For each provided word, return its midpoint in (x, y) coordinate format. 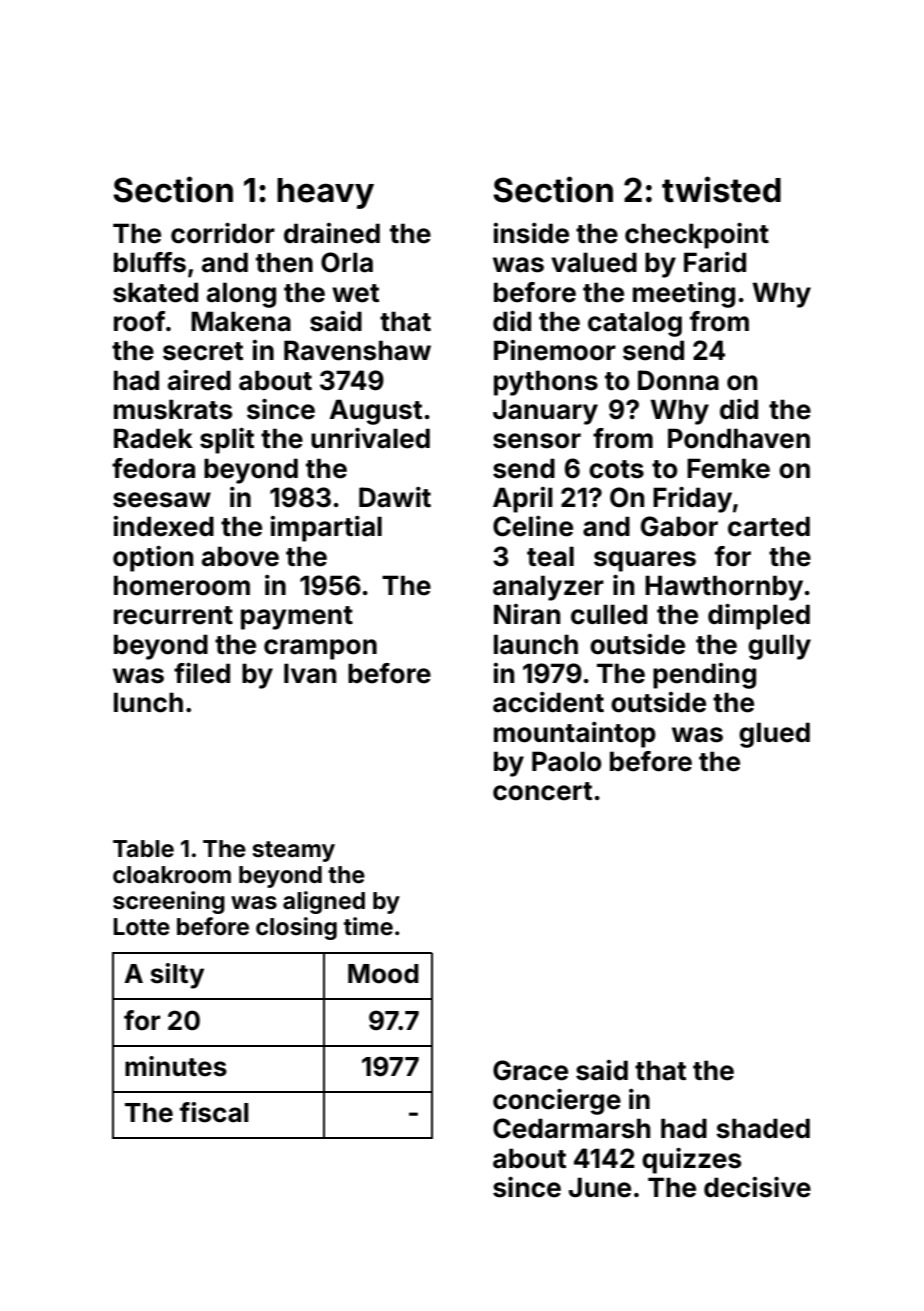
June (600, 1187)
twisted (721, 189)
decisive (757, 1187)
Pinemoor (555, 350)
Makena (241, 321)
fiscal (214, 1112)
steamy (294, 851)
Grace (530, 1070)
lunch (148, 702)
